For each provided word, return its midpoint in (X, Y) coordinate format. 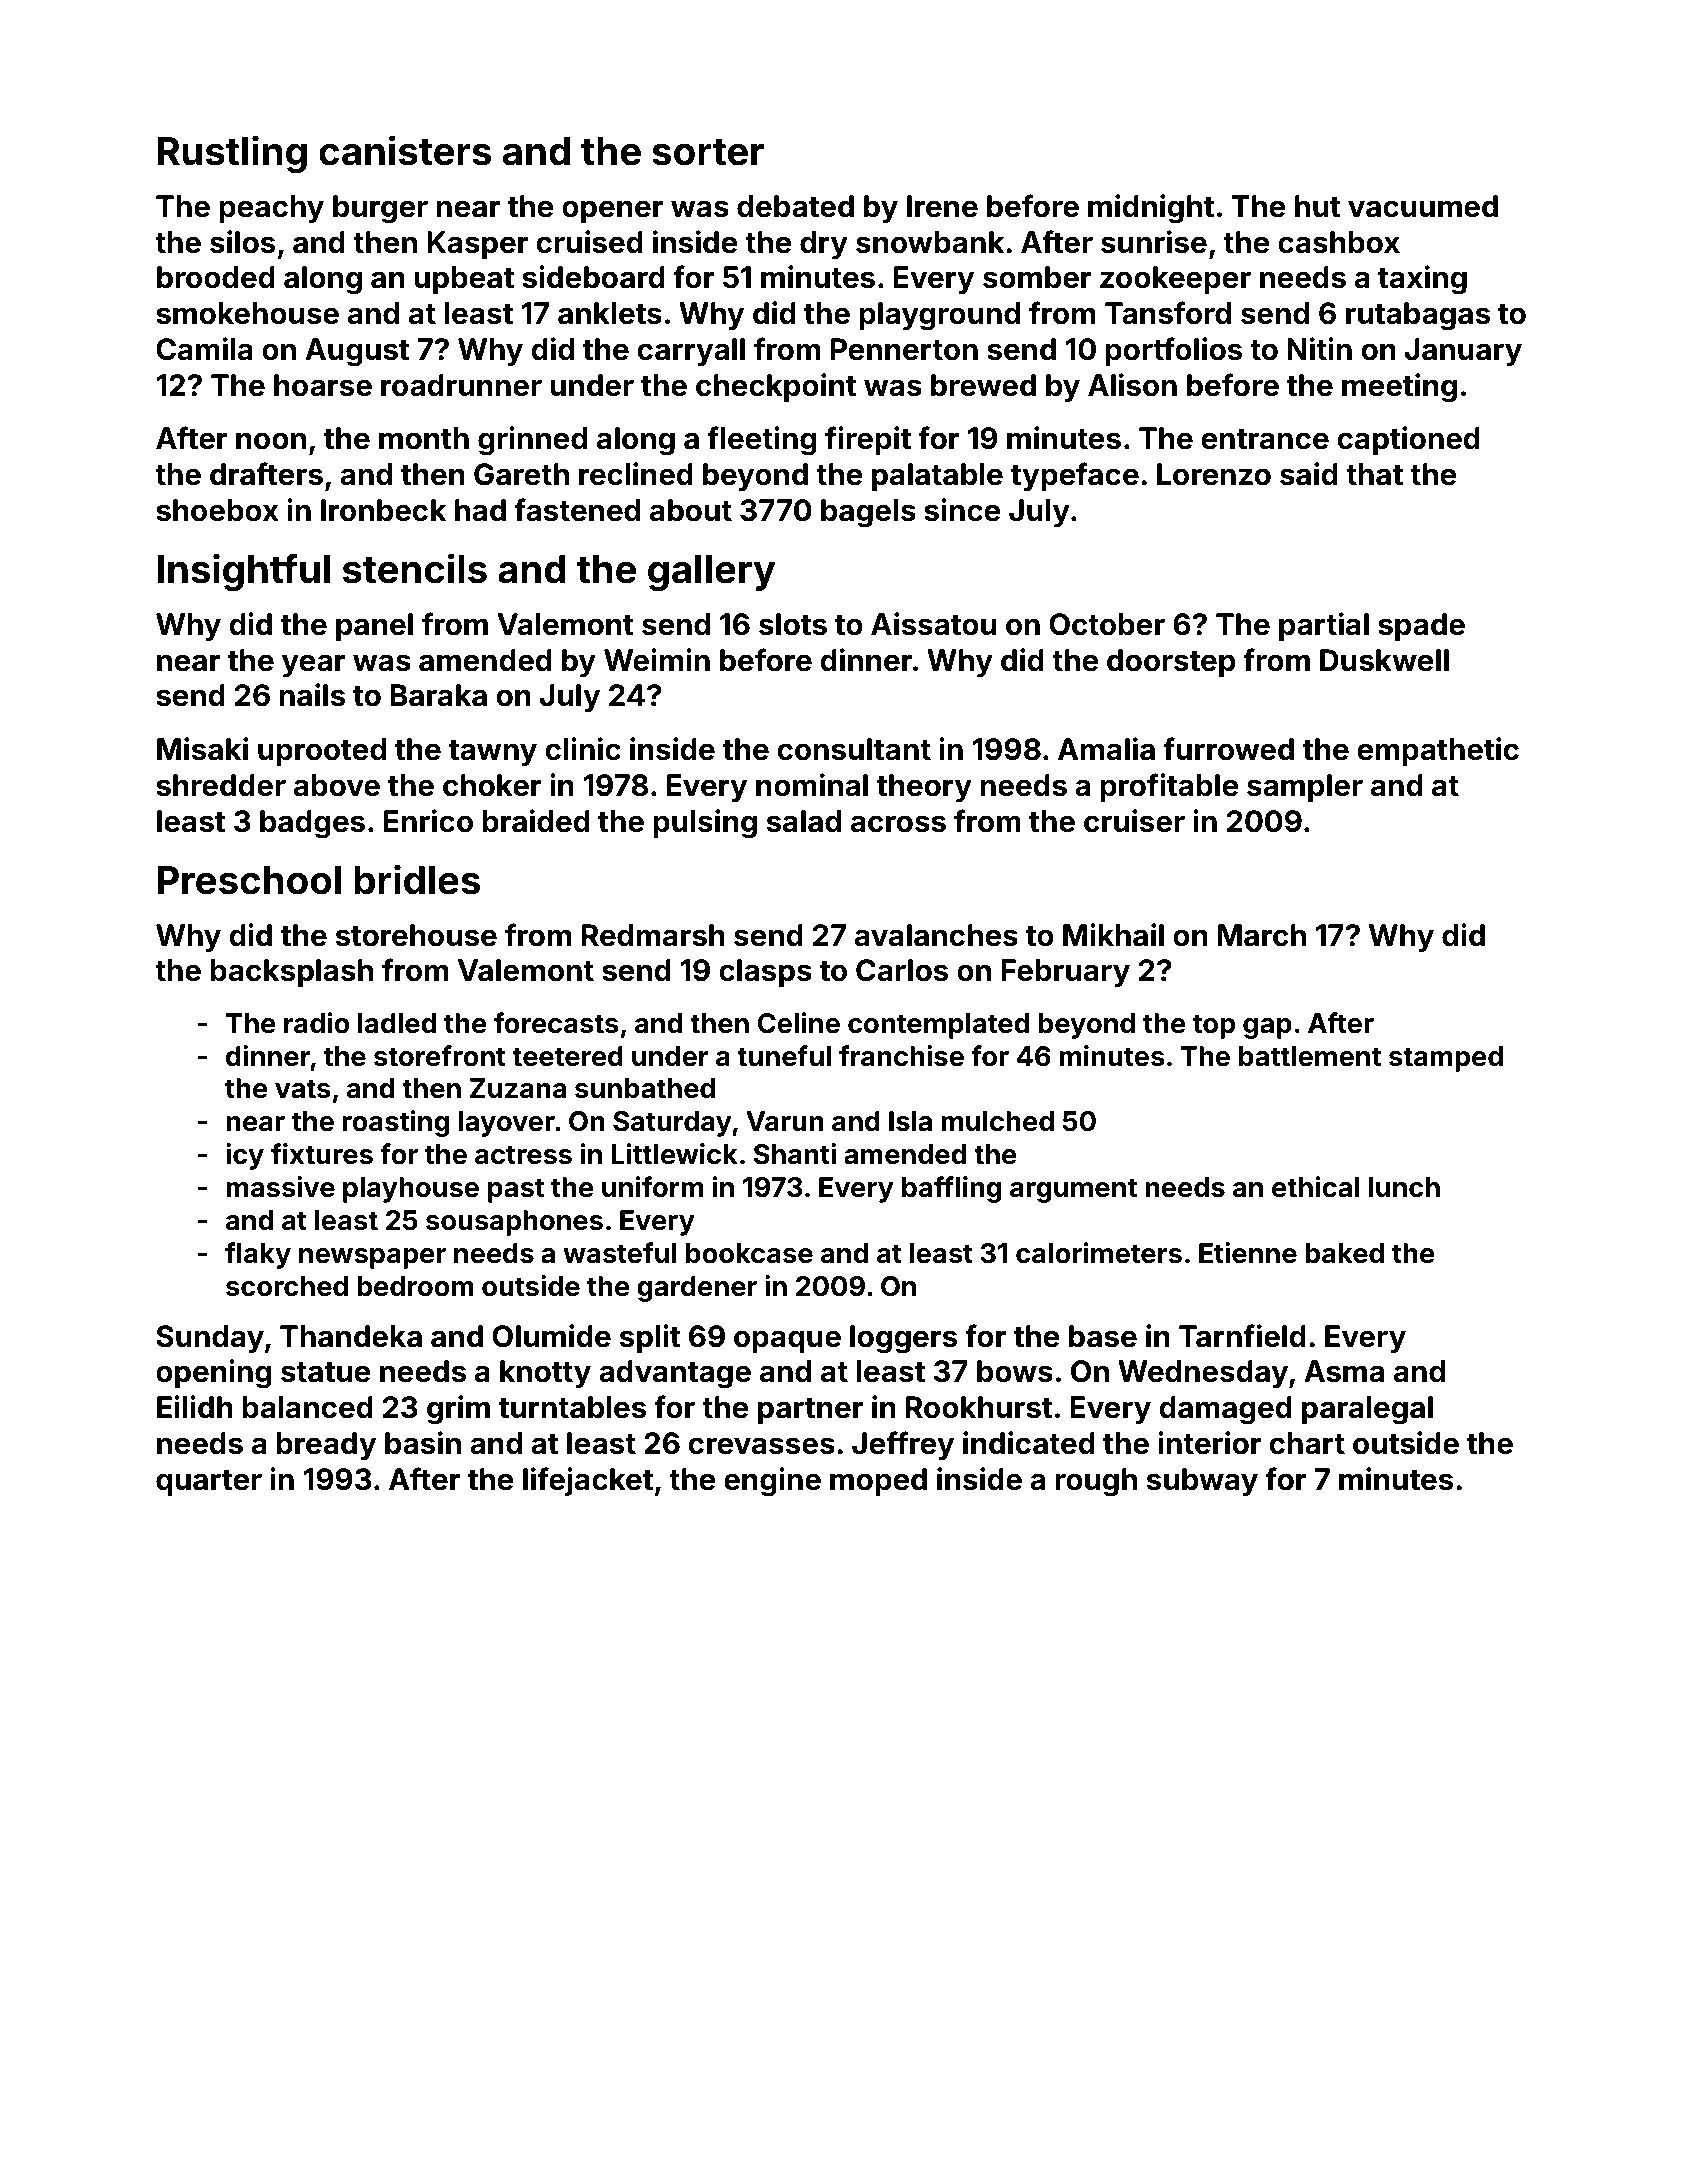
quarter (209, 1483)
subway (1202, 1482)
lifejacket (588, 1481)
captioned (1409, 440)
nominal (812, 785)
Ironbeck (383, 510)
